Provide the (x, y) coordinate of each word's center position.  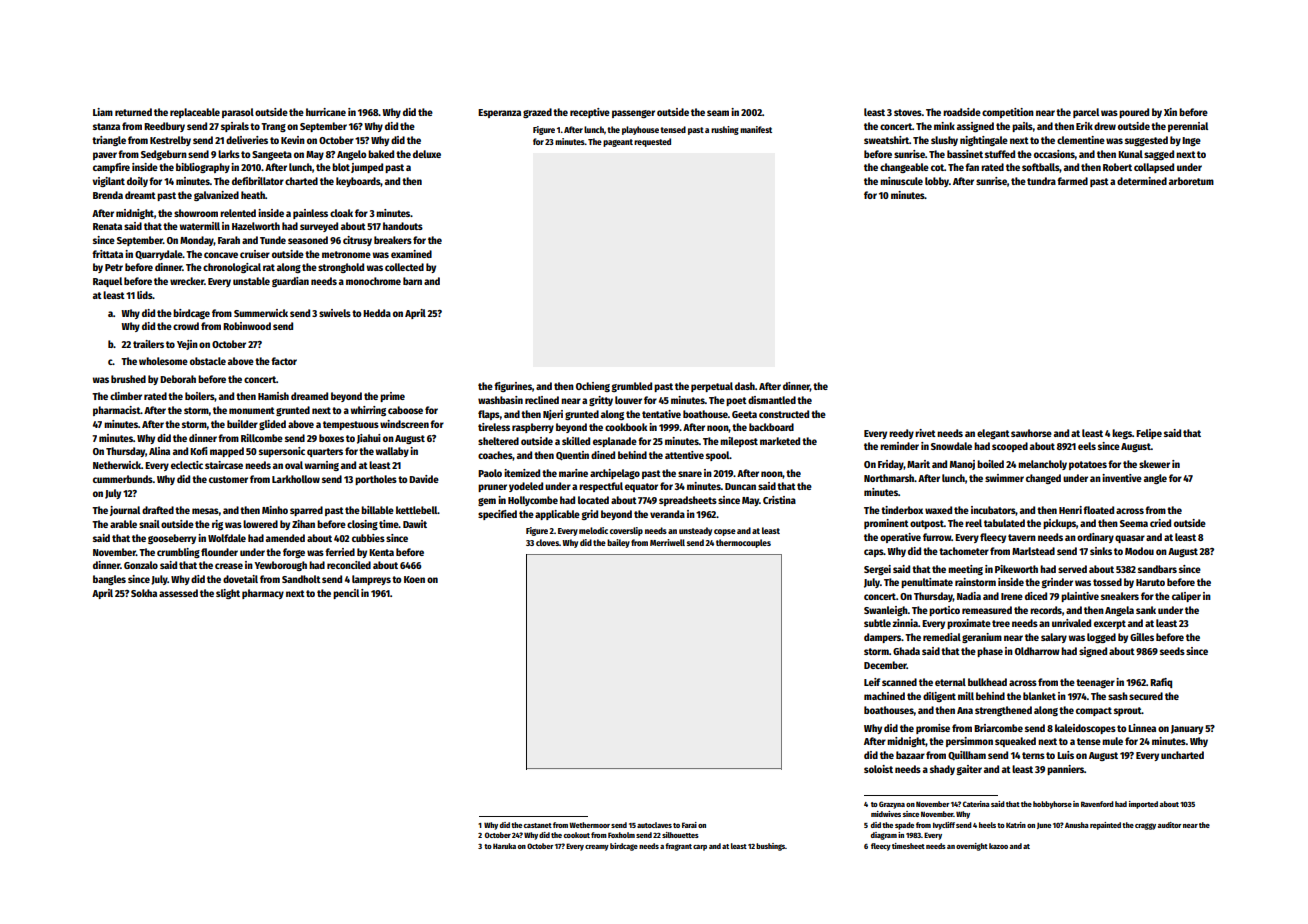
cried (1160, 523)
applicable (557, 515)
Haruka (504, 846)
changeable (904, 168)
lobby (937, 182)
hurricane (326, 112)
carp (700, 848)
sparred (306, 511)
